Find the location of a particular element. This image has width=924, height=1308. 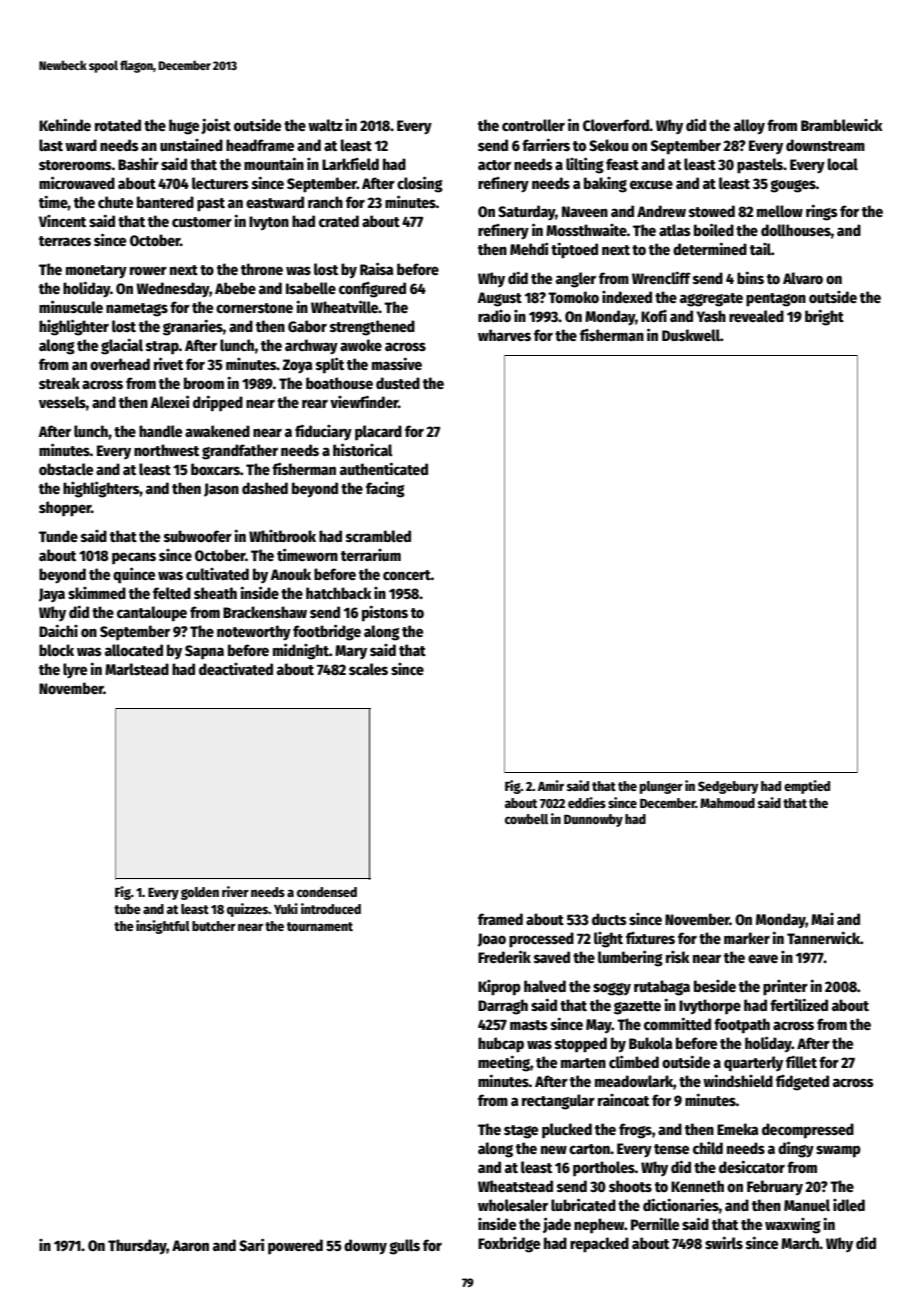

Duskwell is located at coordinates (691, 335).
